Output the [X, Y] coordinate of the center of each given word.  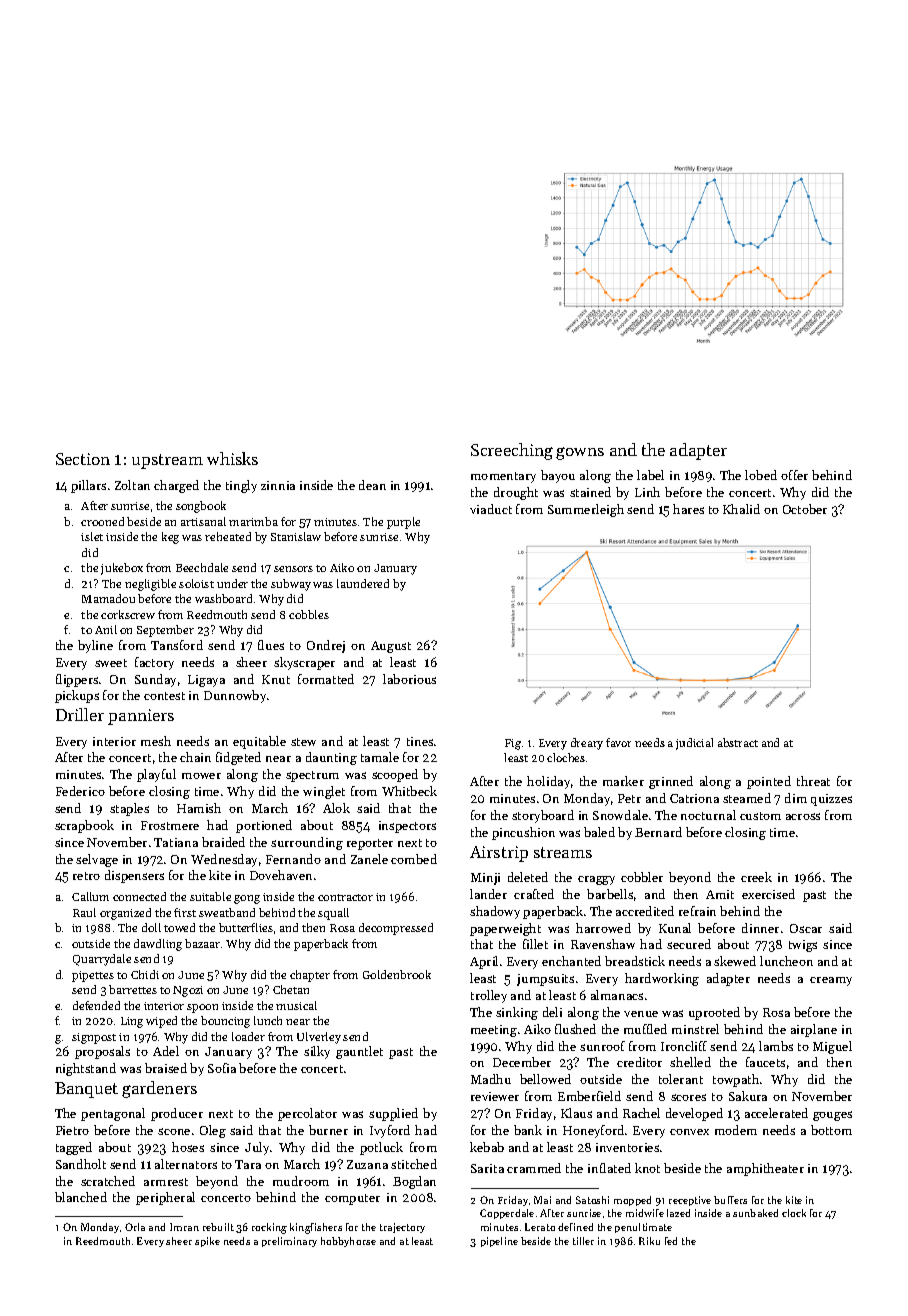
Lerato [540, 1227]
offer [794, 475]
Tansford [177, 645]
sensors [293, 569]
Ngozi [188, 991]
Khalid [741, 509]
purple [403, 523]
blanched [81, 1197]
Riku [649, 1241]
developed [694, 1114]
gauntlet [359, 1052]
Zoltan [132, 485]
